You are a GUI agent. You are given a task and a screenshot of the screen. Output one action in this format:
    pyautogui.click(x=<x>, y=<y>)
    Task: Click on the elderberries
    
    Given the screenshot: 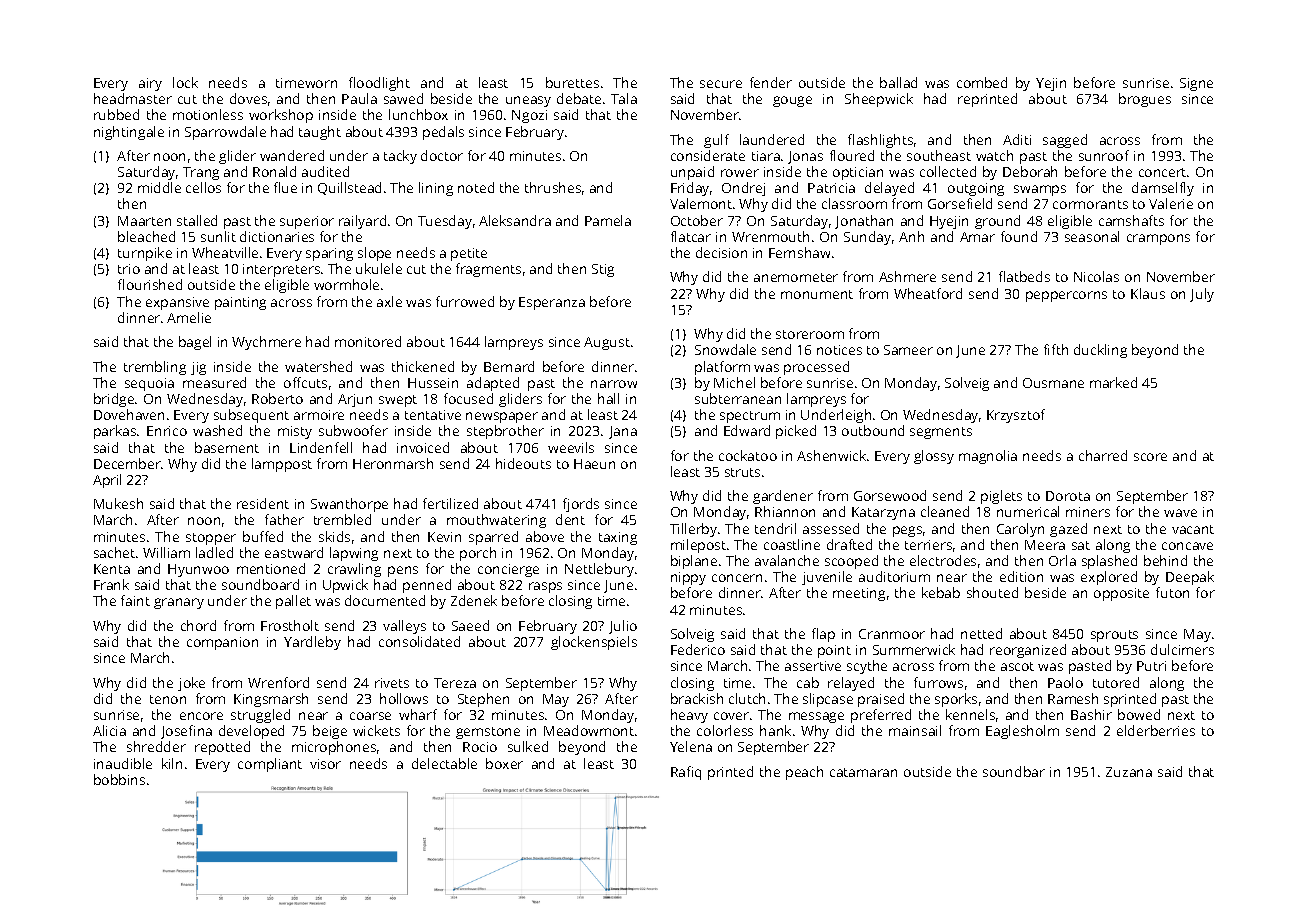 What is the action you would take?
    pyautogui.click(x=1156, y=730)
